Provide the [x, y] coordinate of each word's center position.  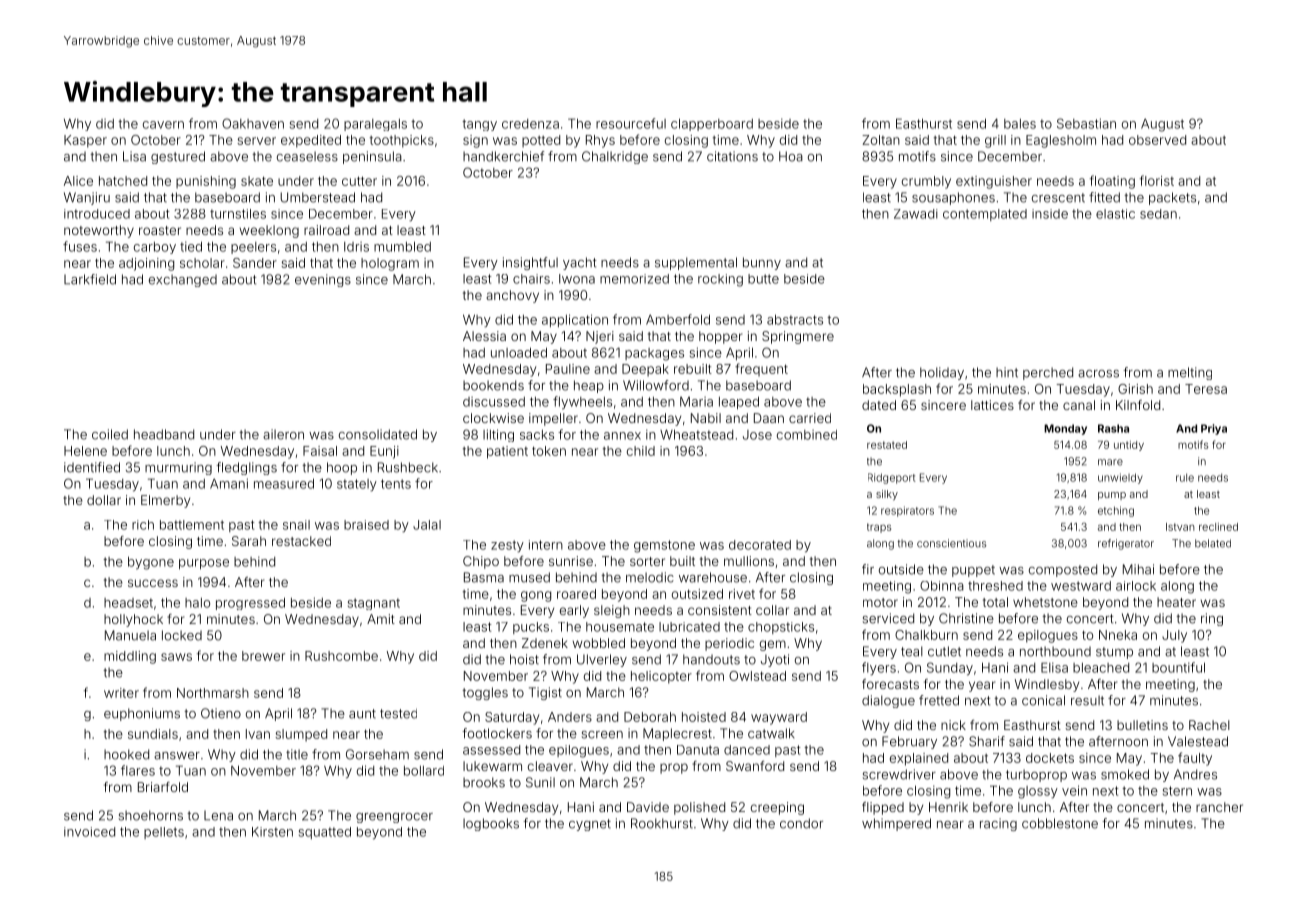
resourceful [631, 123]
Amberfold [678, 319]
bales [1020, 124]
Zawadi [916, 214]
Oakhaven [253, 123]
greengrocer [394, 818]
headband [164, 434]
